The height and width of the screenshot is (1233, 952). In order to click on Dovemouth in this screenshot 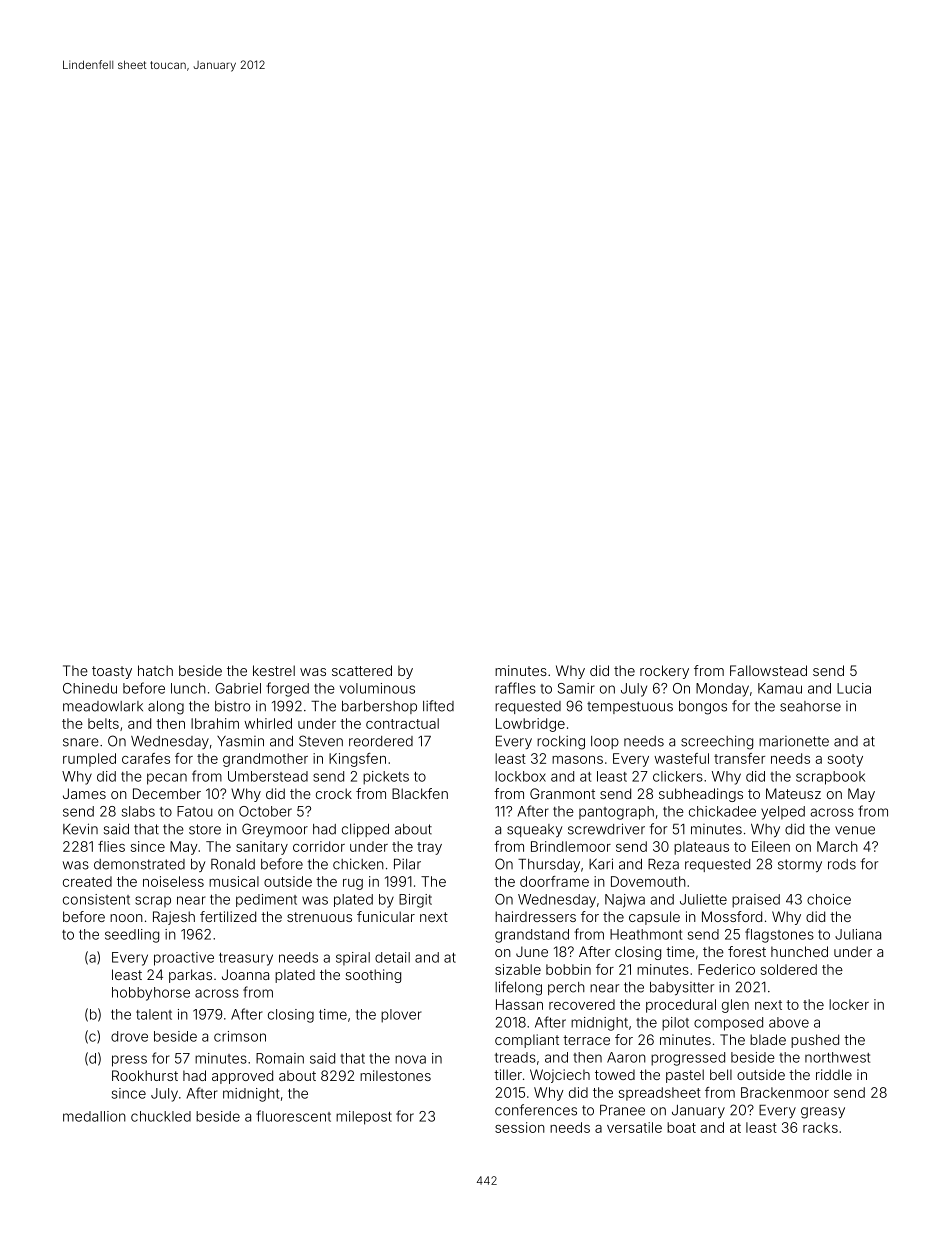, I will do `click(648, 881)`.
